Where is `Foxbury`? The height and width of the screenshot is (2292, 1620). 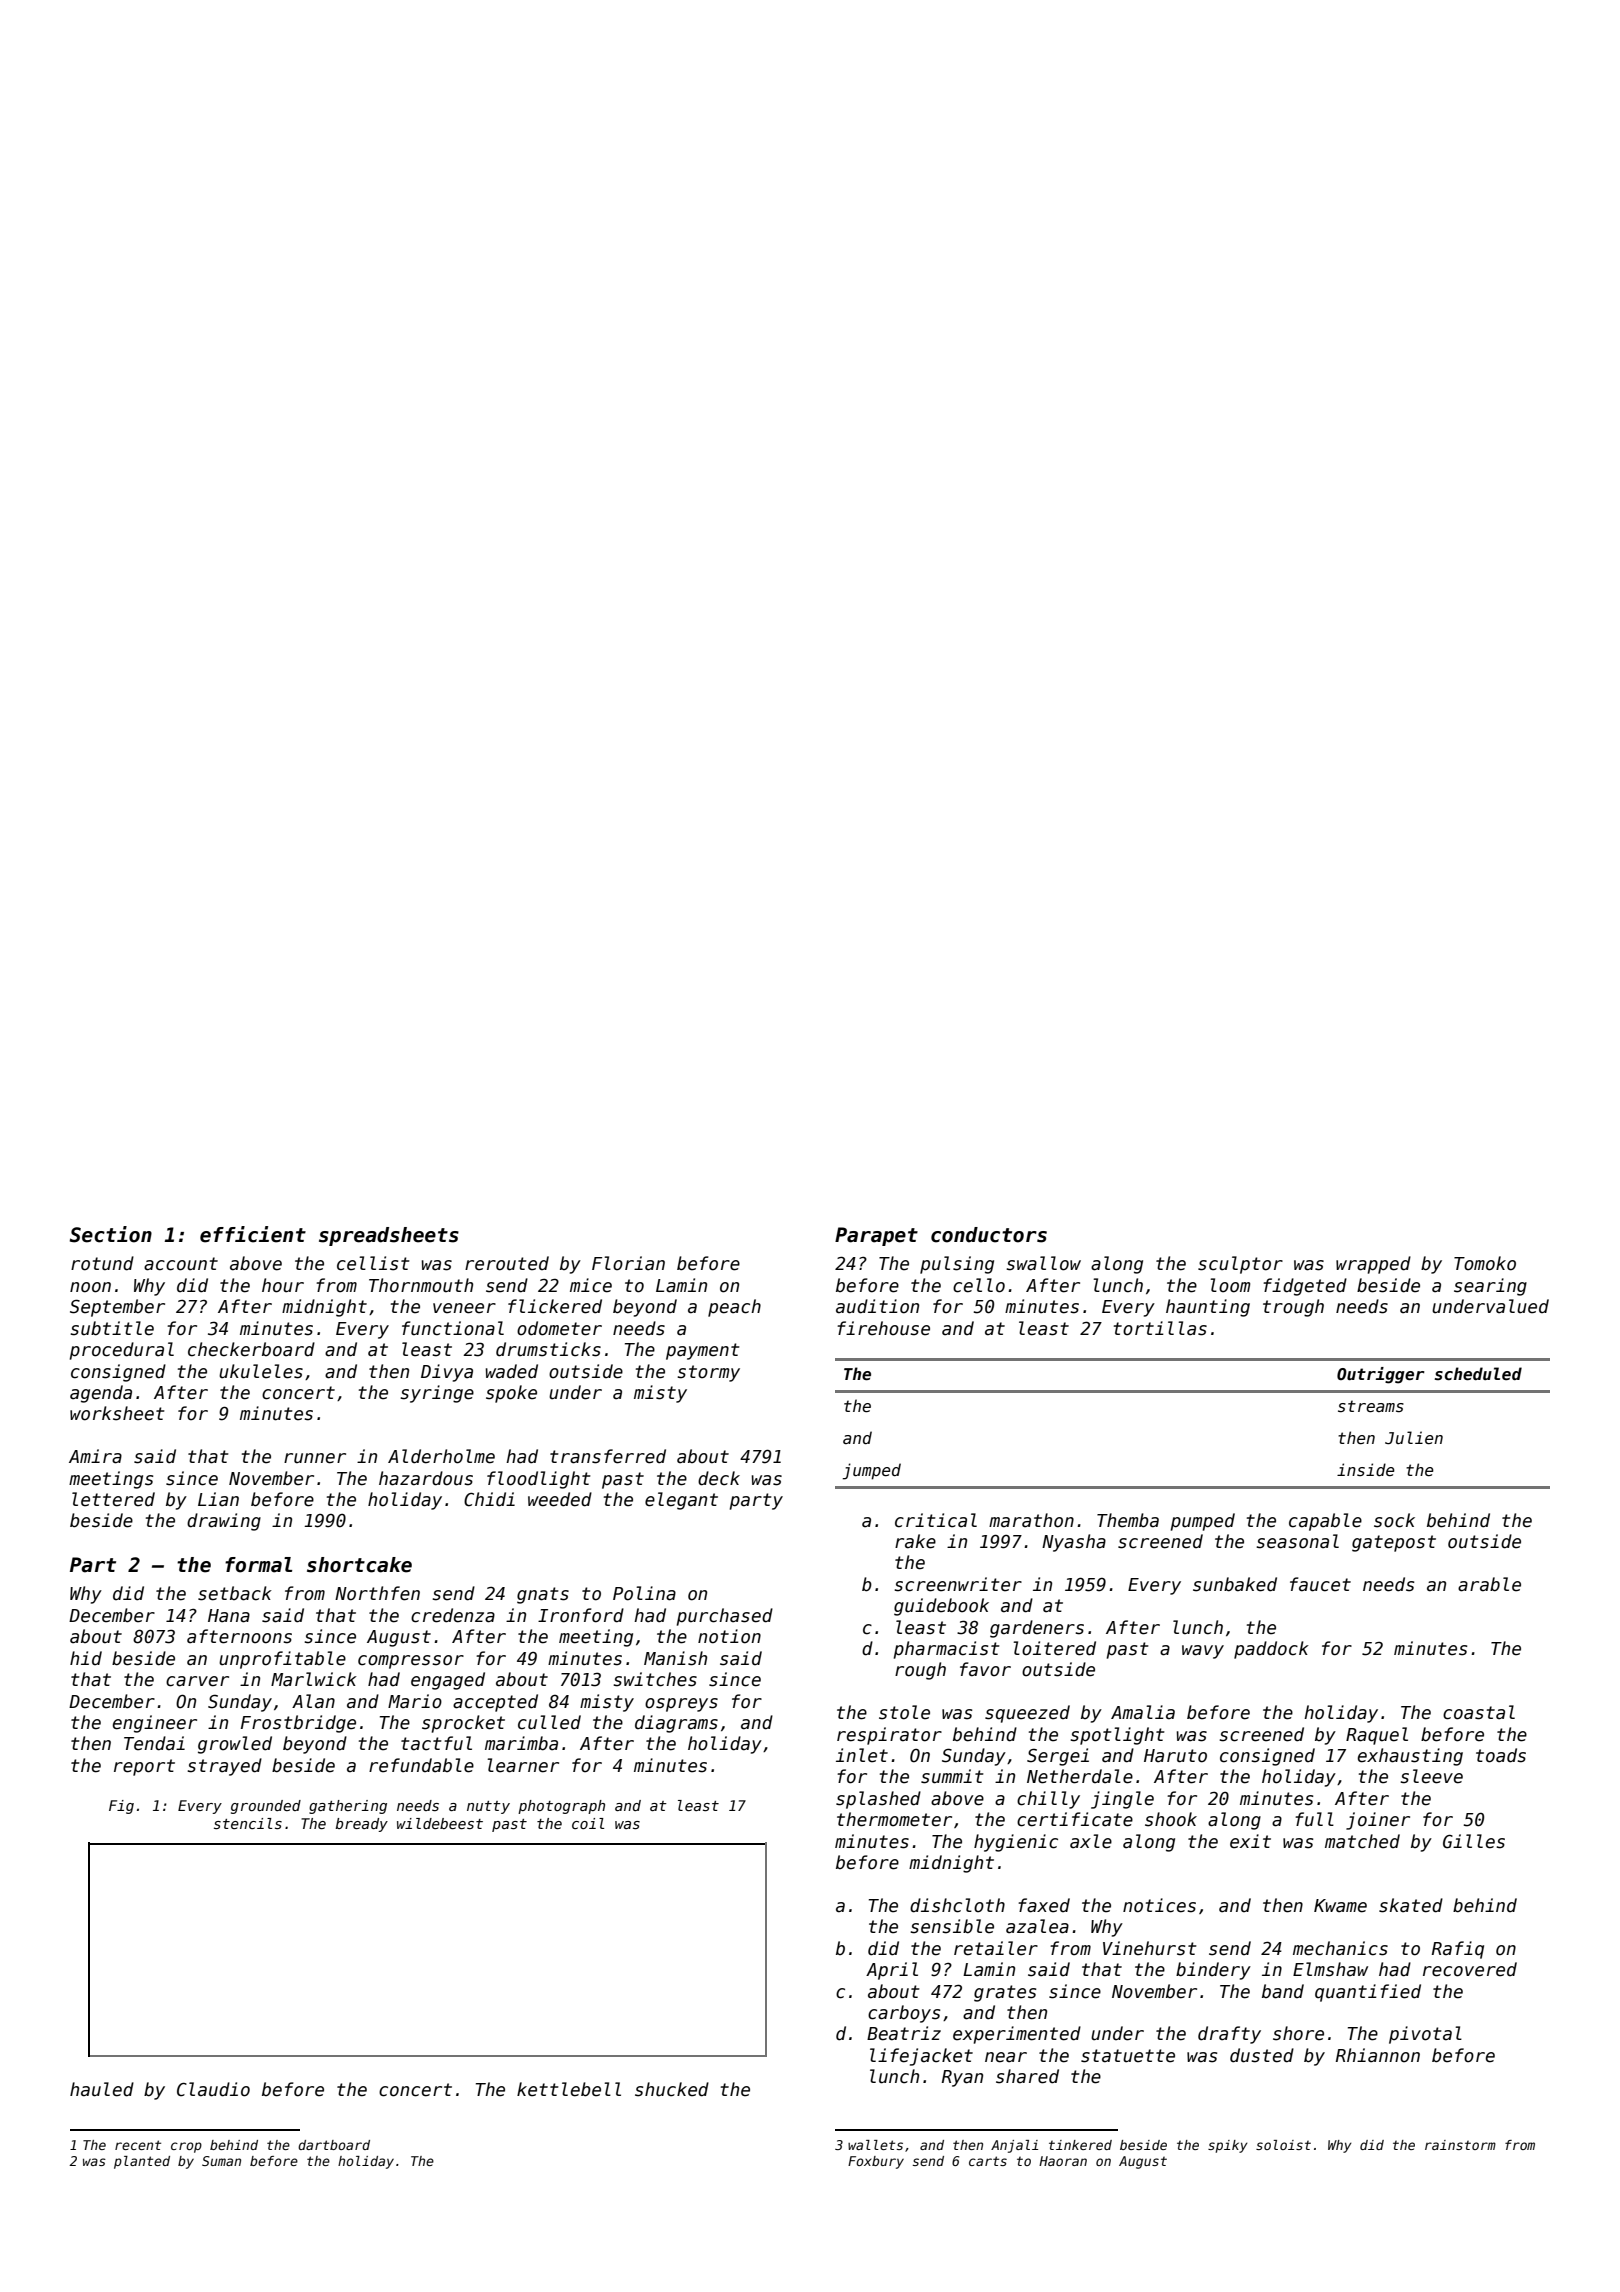
Foxbury is located at coordinates (876, 2162).
